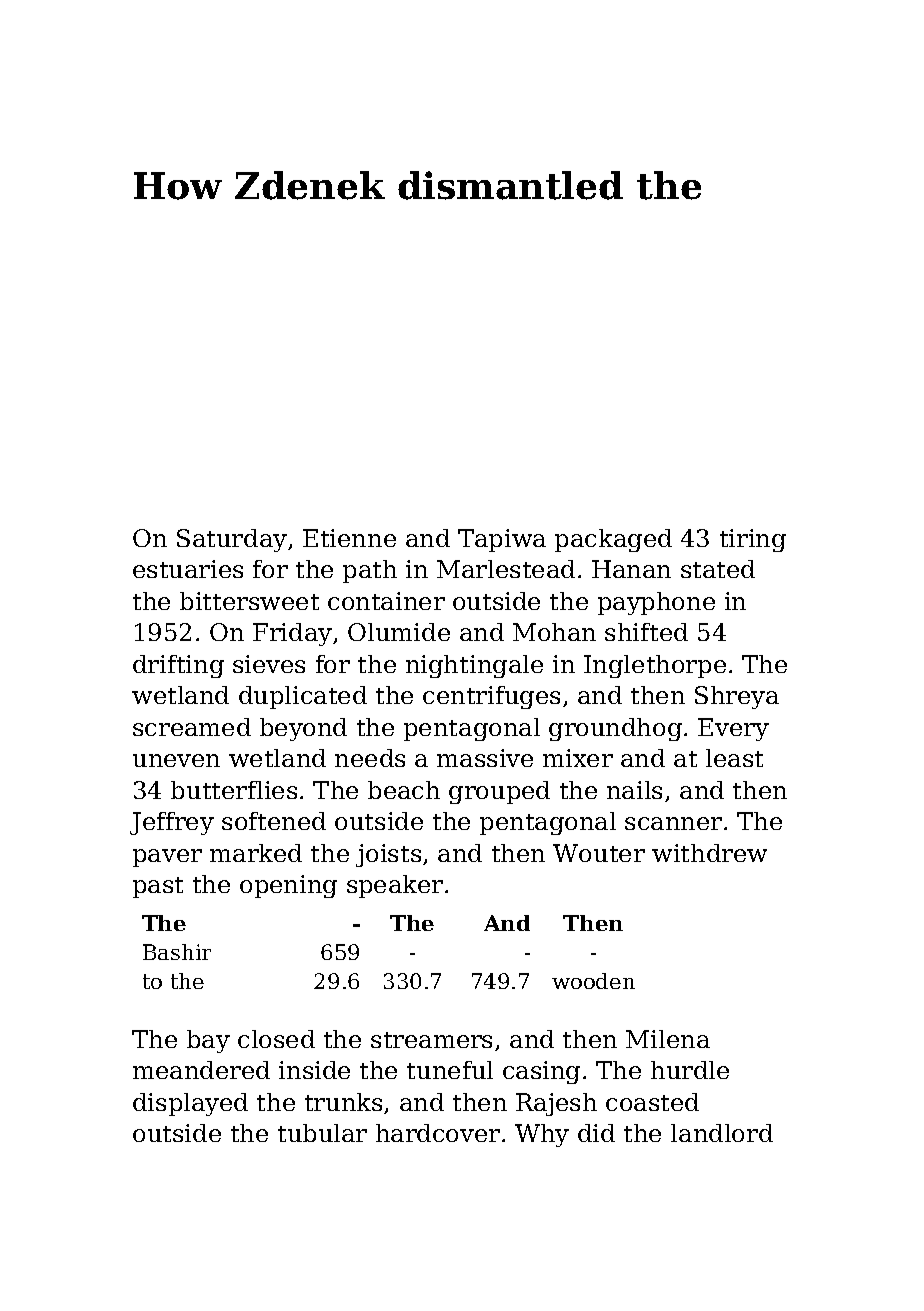 The width and height of the document is (924, 1311). What do you see at coordinates (753, 540) in the document?
I see `tiring` at bounding box center [753, 540].
